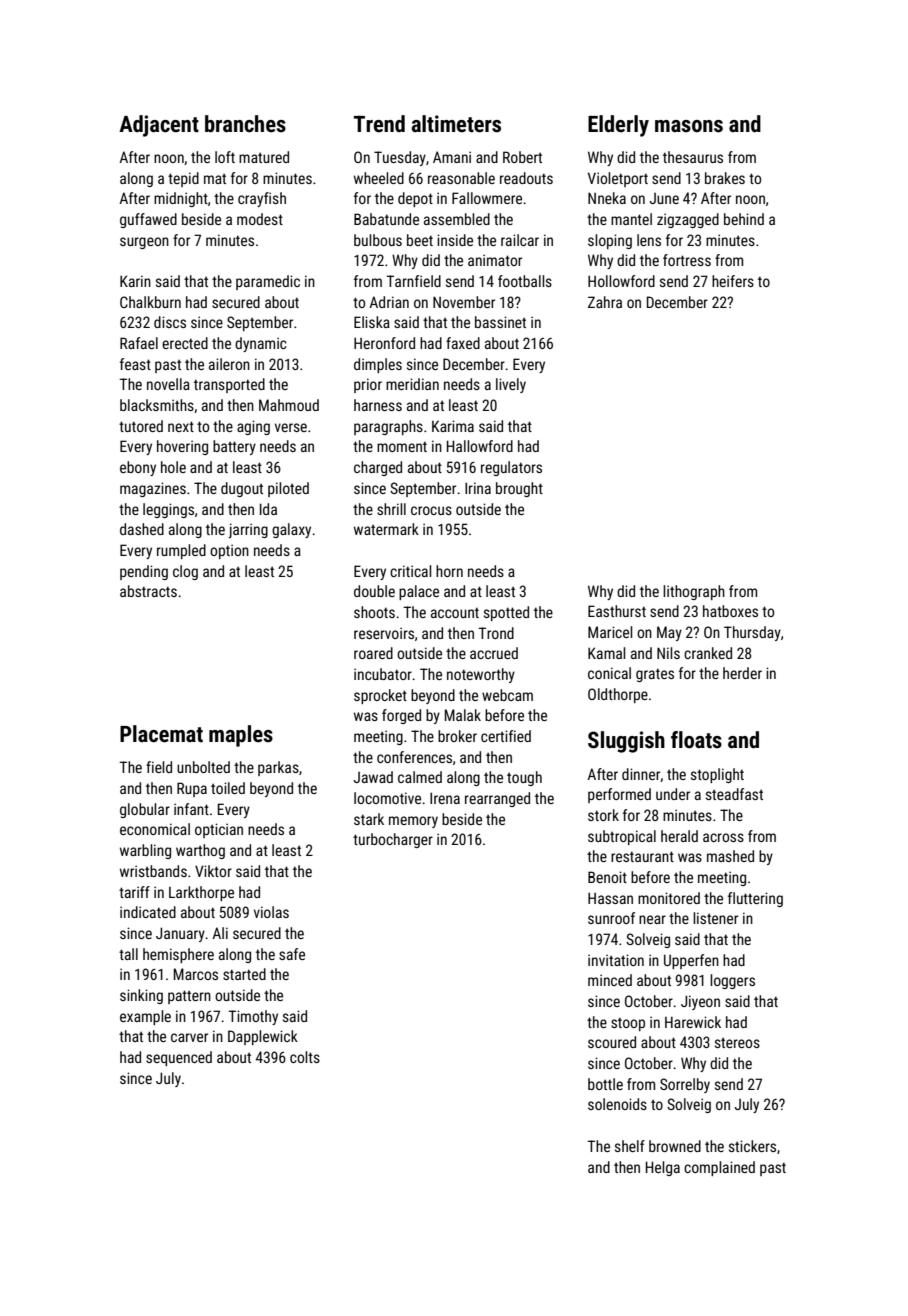  I want to click on Zahra, so click(605, 302).
